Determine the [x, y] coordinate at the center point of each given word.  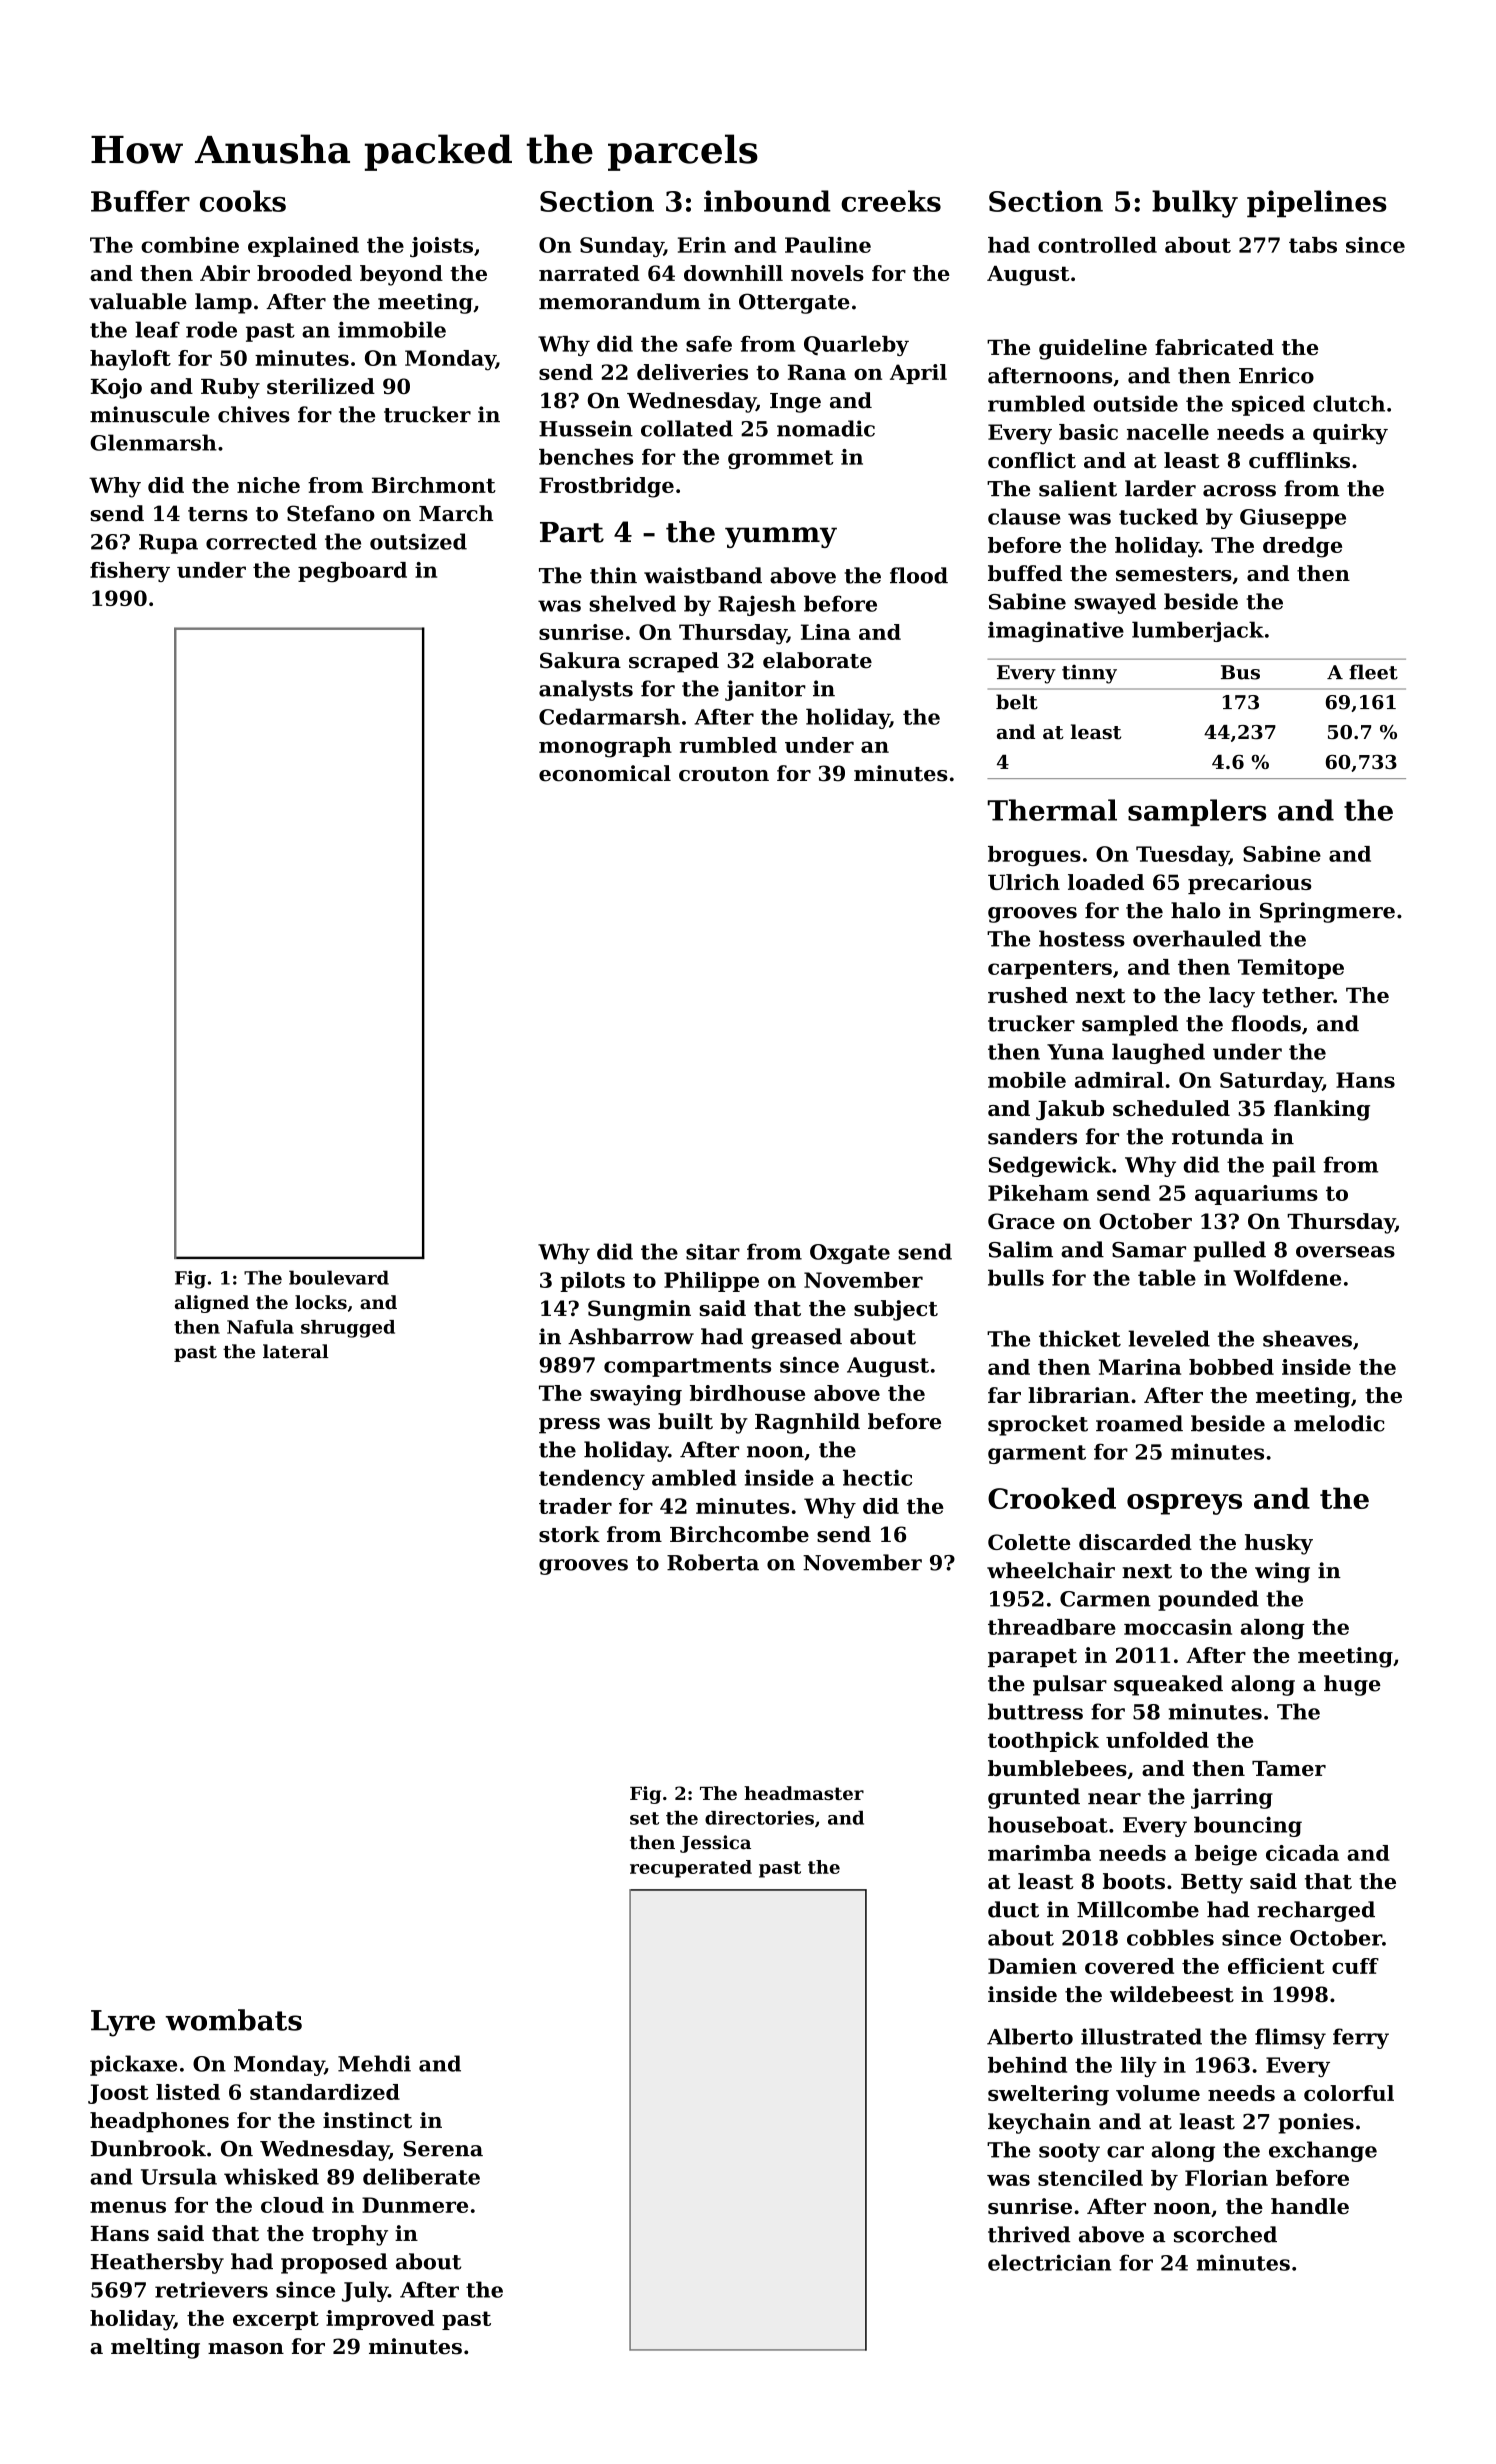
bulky [1195, 204]
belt [1017, 702]
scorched [1225, 2234]
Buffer [140, 201]
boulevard [339, 1277]
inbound [767, 201]
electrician [1050, 2262]
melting [155, 2348]
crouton [724, 774]
